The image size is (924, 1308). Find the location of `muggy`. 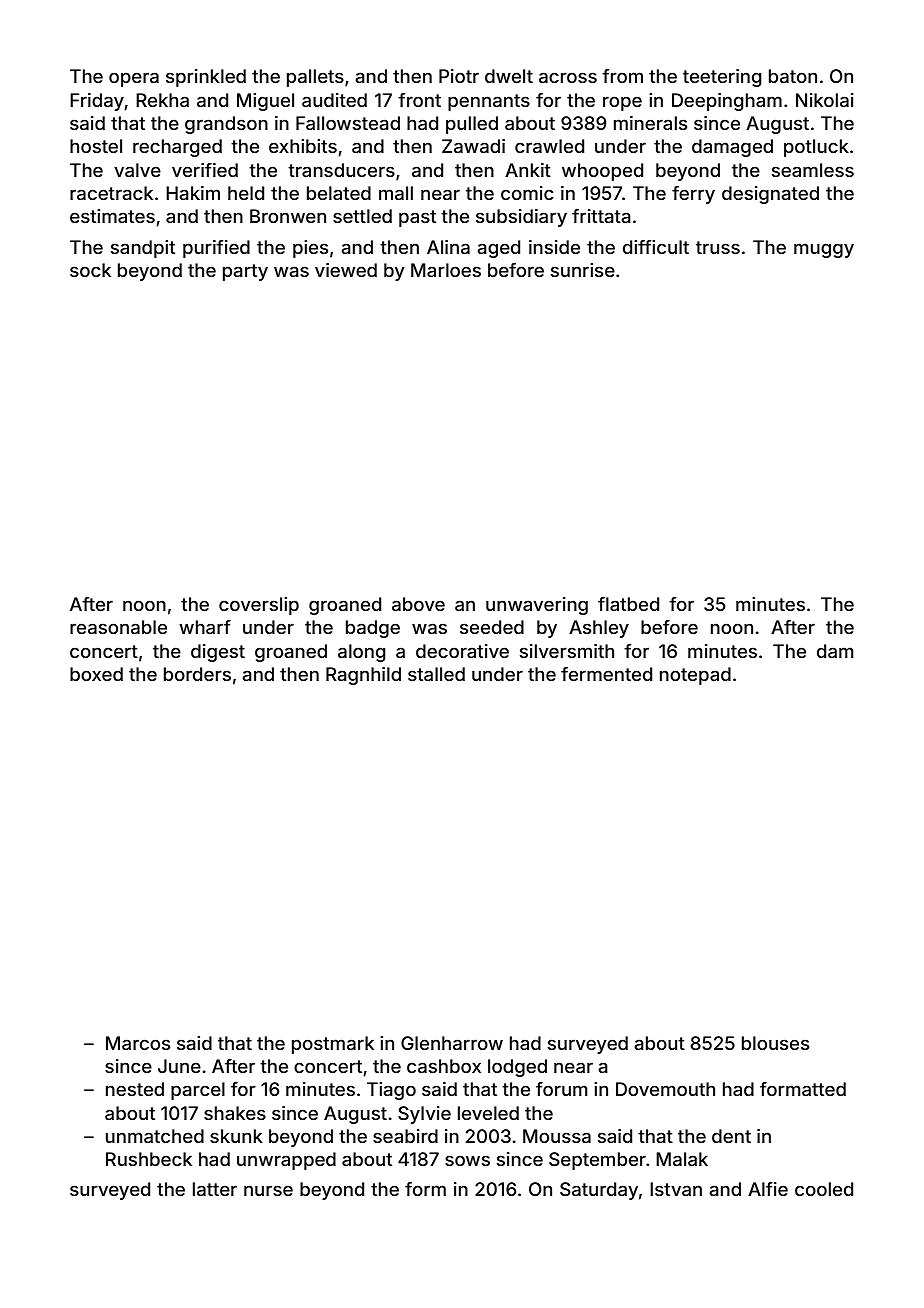

muggy is located at coordinates (824, 250).
